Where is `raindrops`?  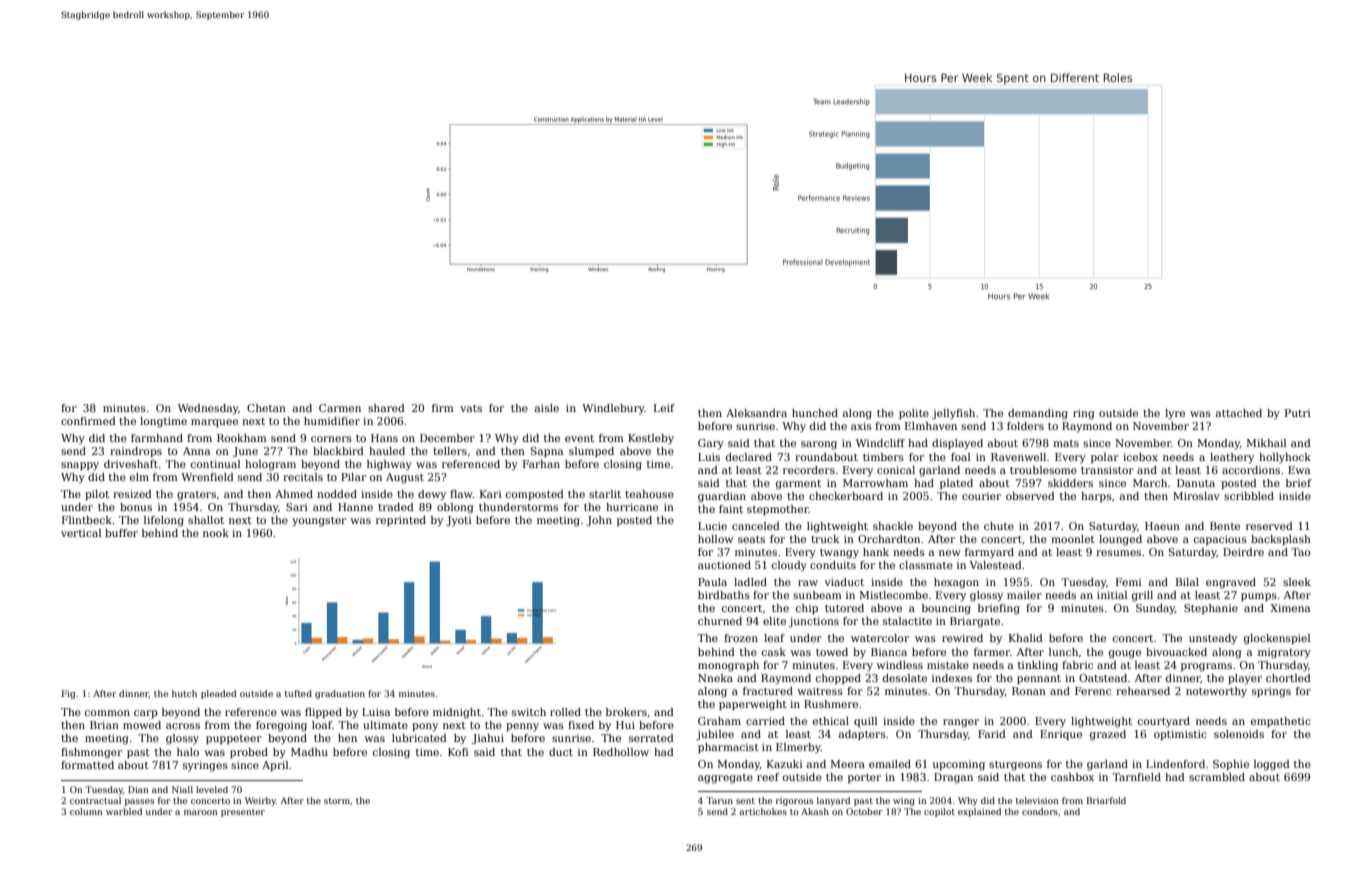
raindrops is located at coordinates (136, 452).
